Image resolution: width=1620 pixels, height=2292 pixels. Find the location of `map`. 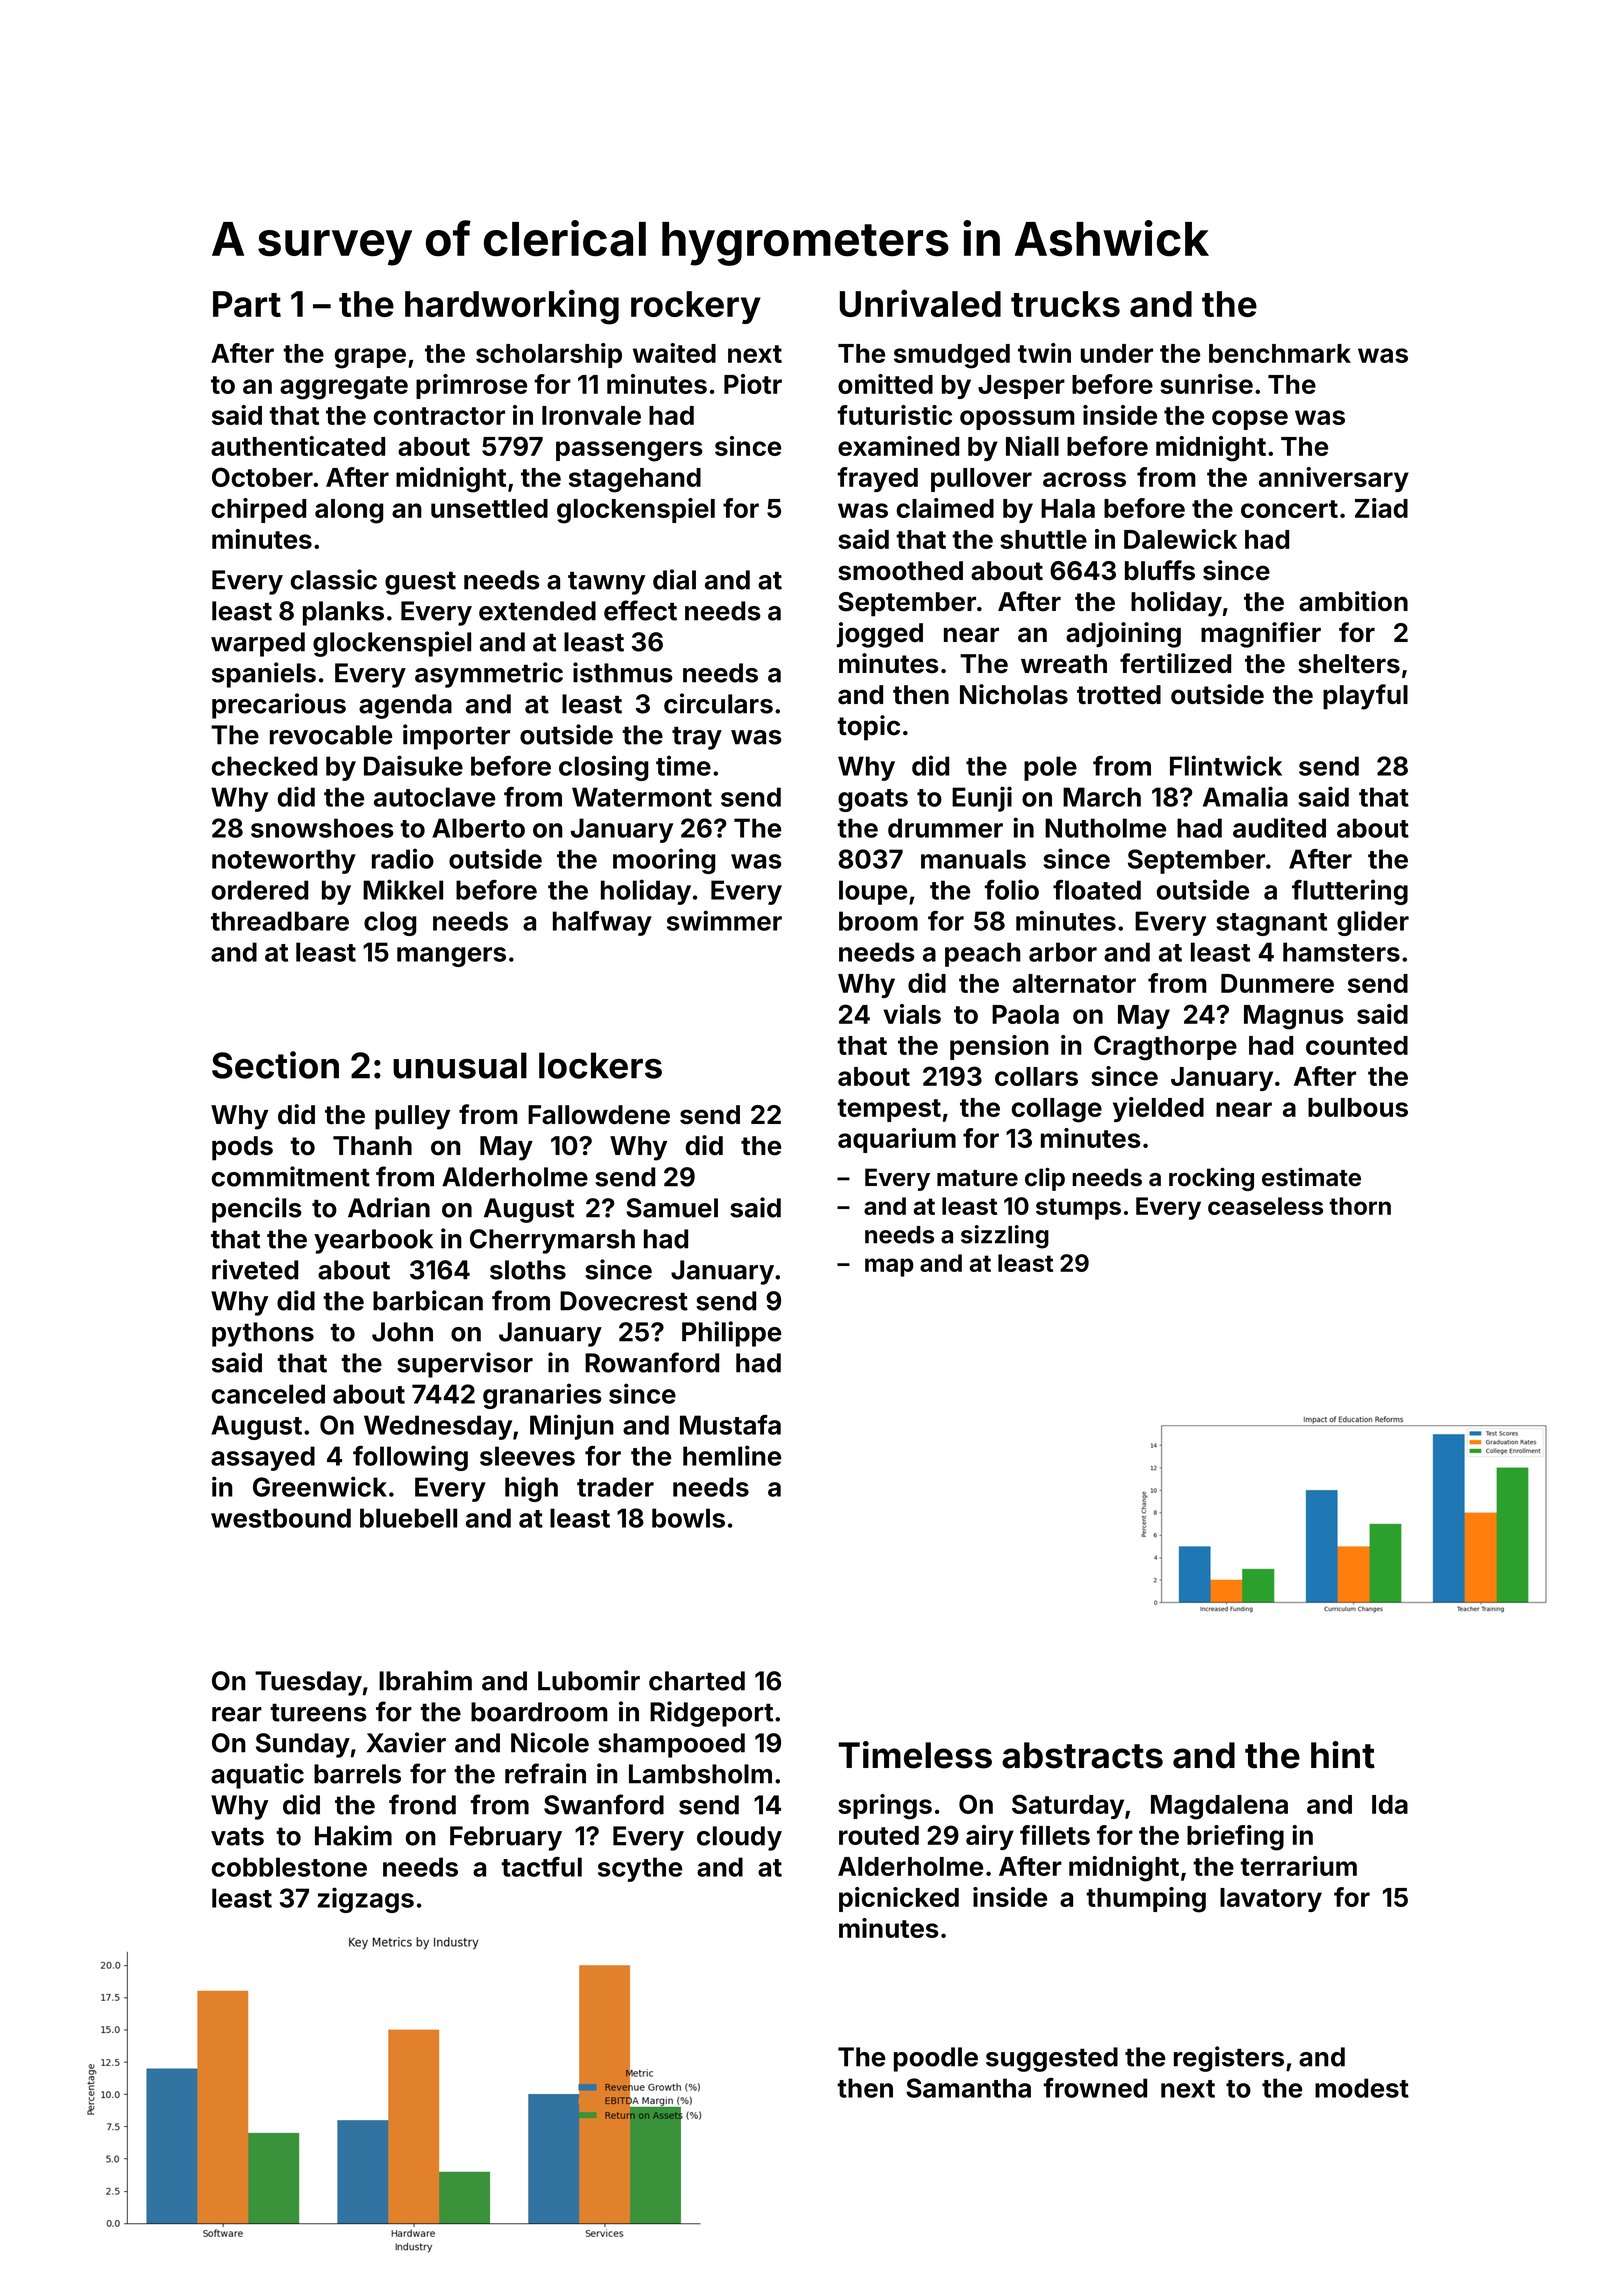

map is located at coordinates (889, 1267).
